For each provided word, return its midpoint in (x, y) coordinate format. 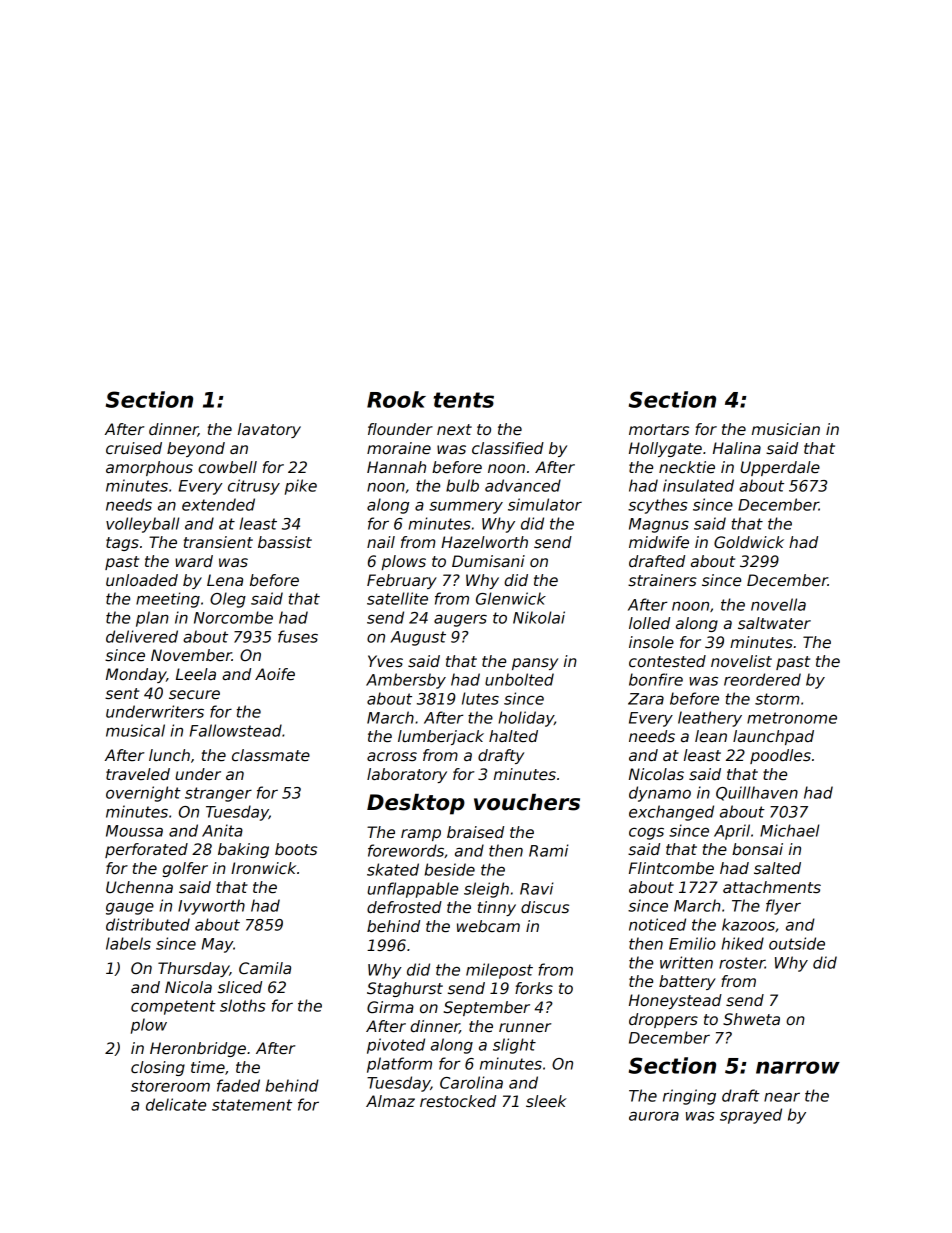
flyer (783, 907)
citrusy (254, 487)
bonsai (757, 849)
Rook (396, 399)
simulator (545, 504)
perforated (146, 850)
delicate (176, 1104)
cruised (134, 448)
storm (777, 699)
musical (135, 730)
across (392, 756)
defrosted (404, 907)
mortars (659, 429)
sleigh (486, 890)
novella (778, 604)
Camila (265, 968)
